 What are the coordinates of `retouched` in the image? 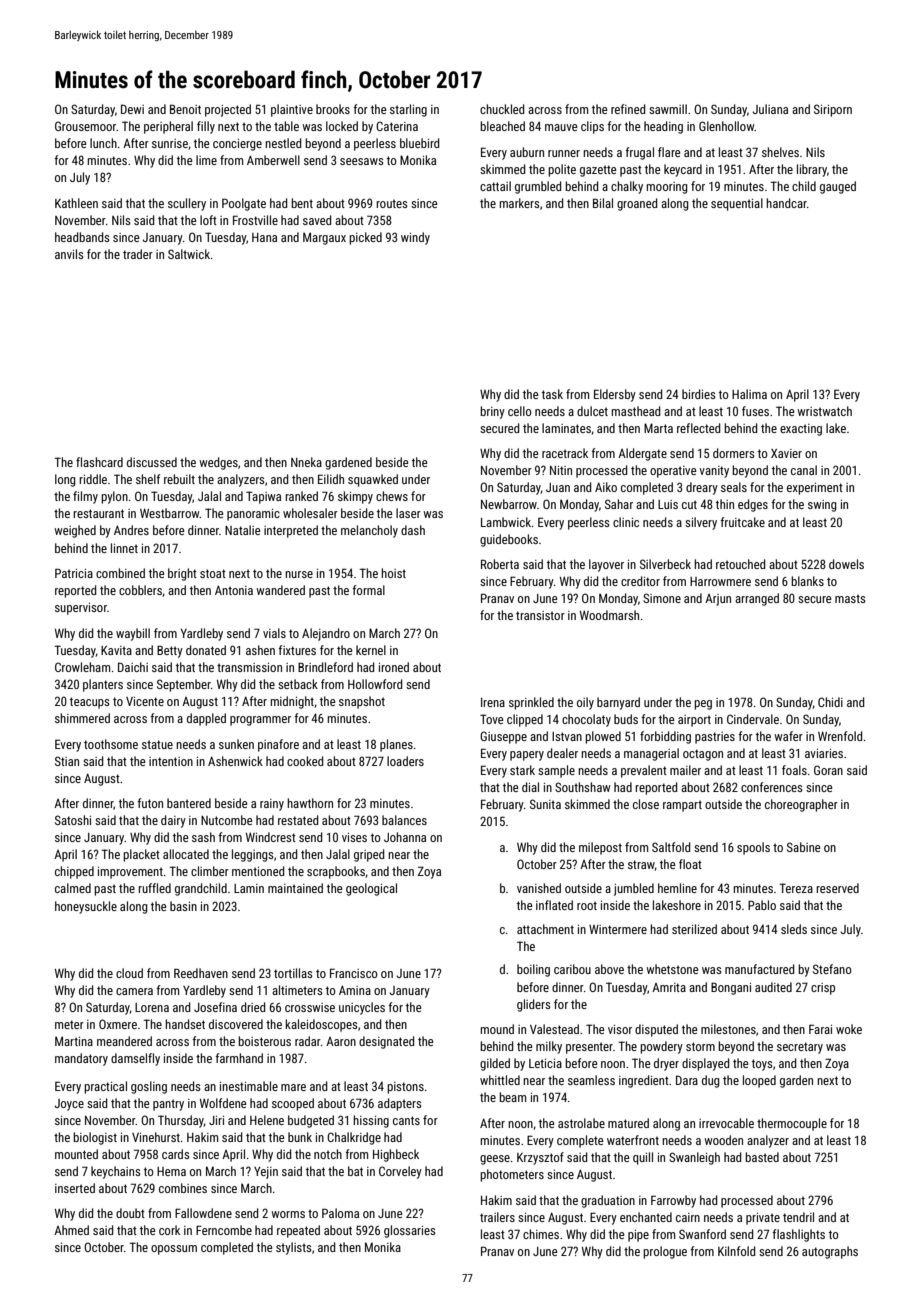 It's located at (741, 564).
